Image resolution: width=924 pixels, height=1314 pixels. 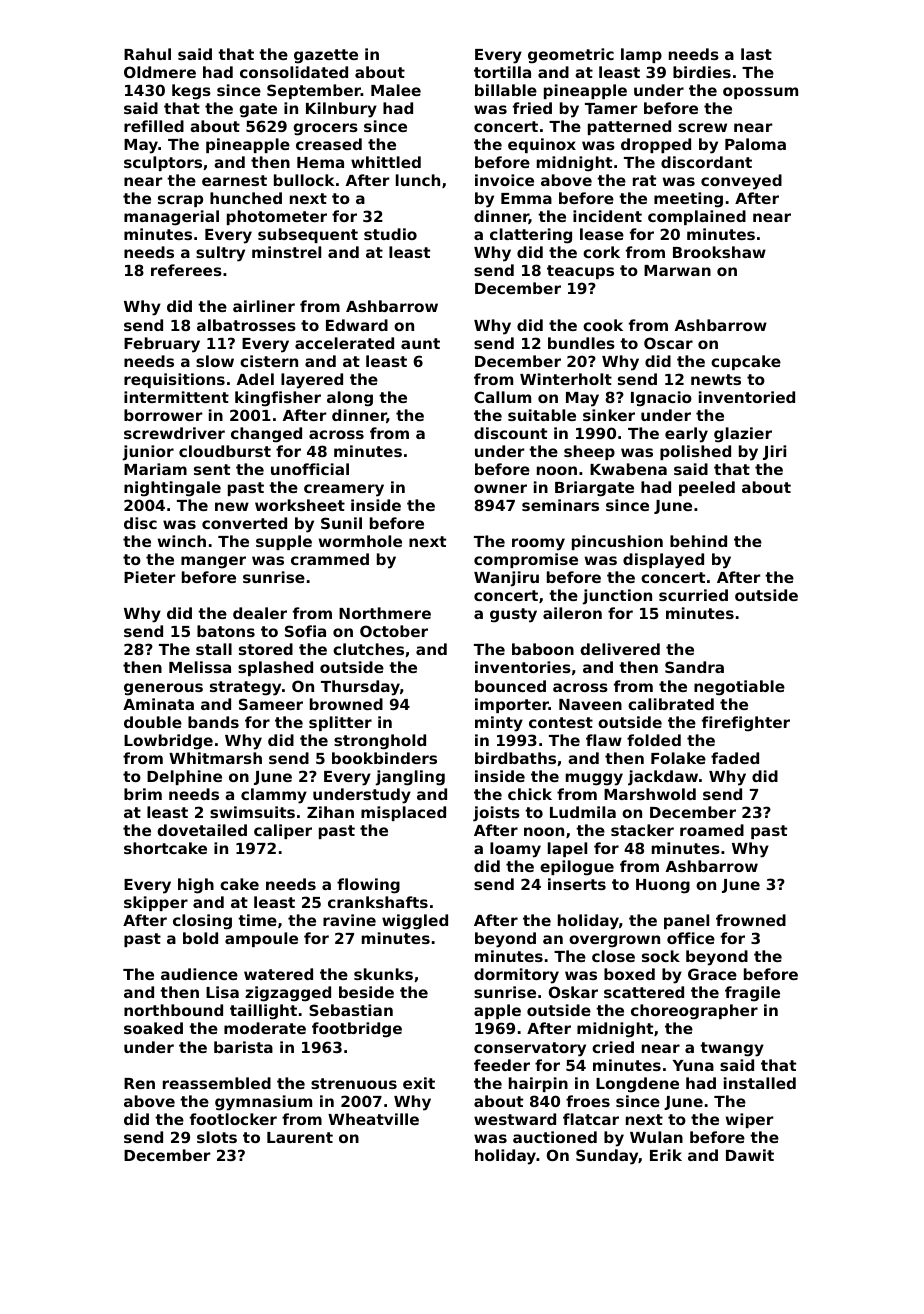 What do you see at coordinates (531, 236) in the screenshot?
I see `clattering` at bounding box center [531, 236].
